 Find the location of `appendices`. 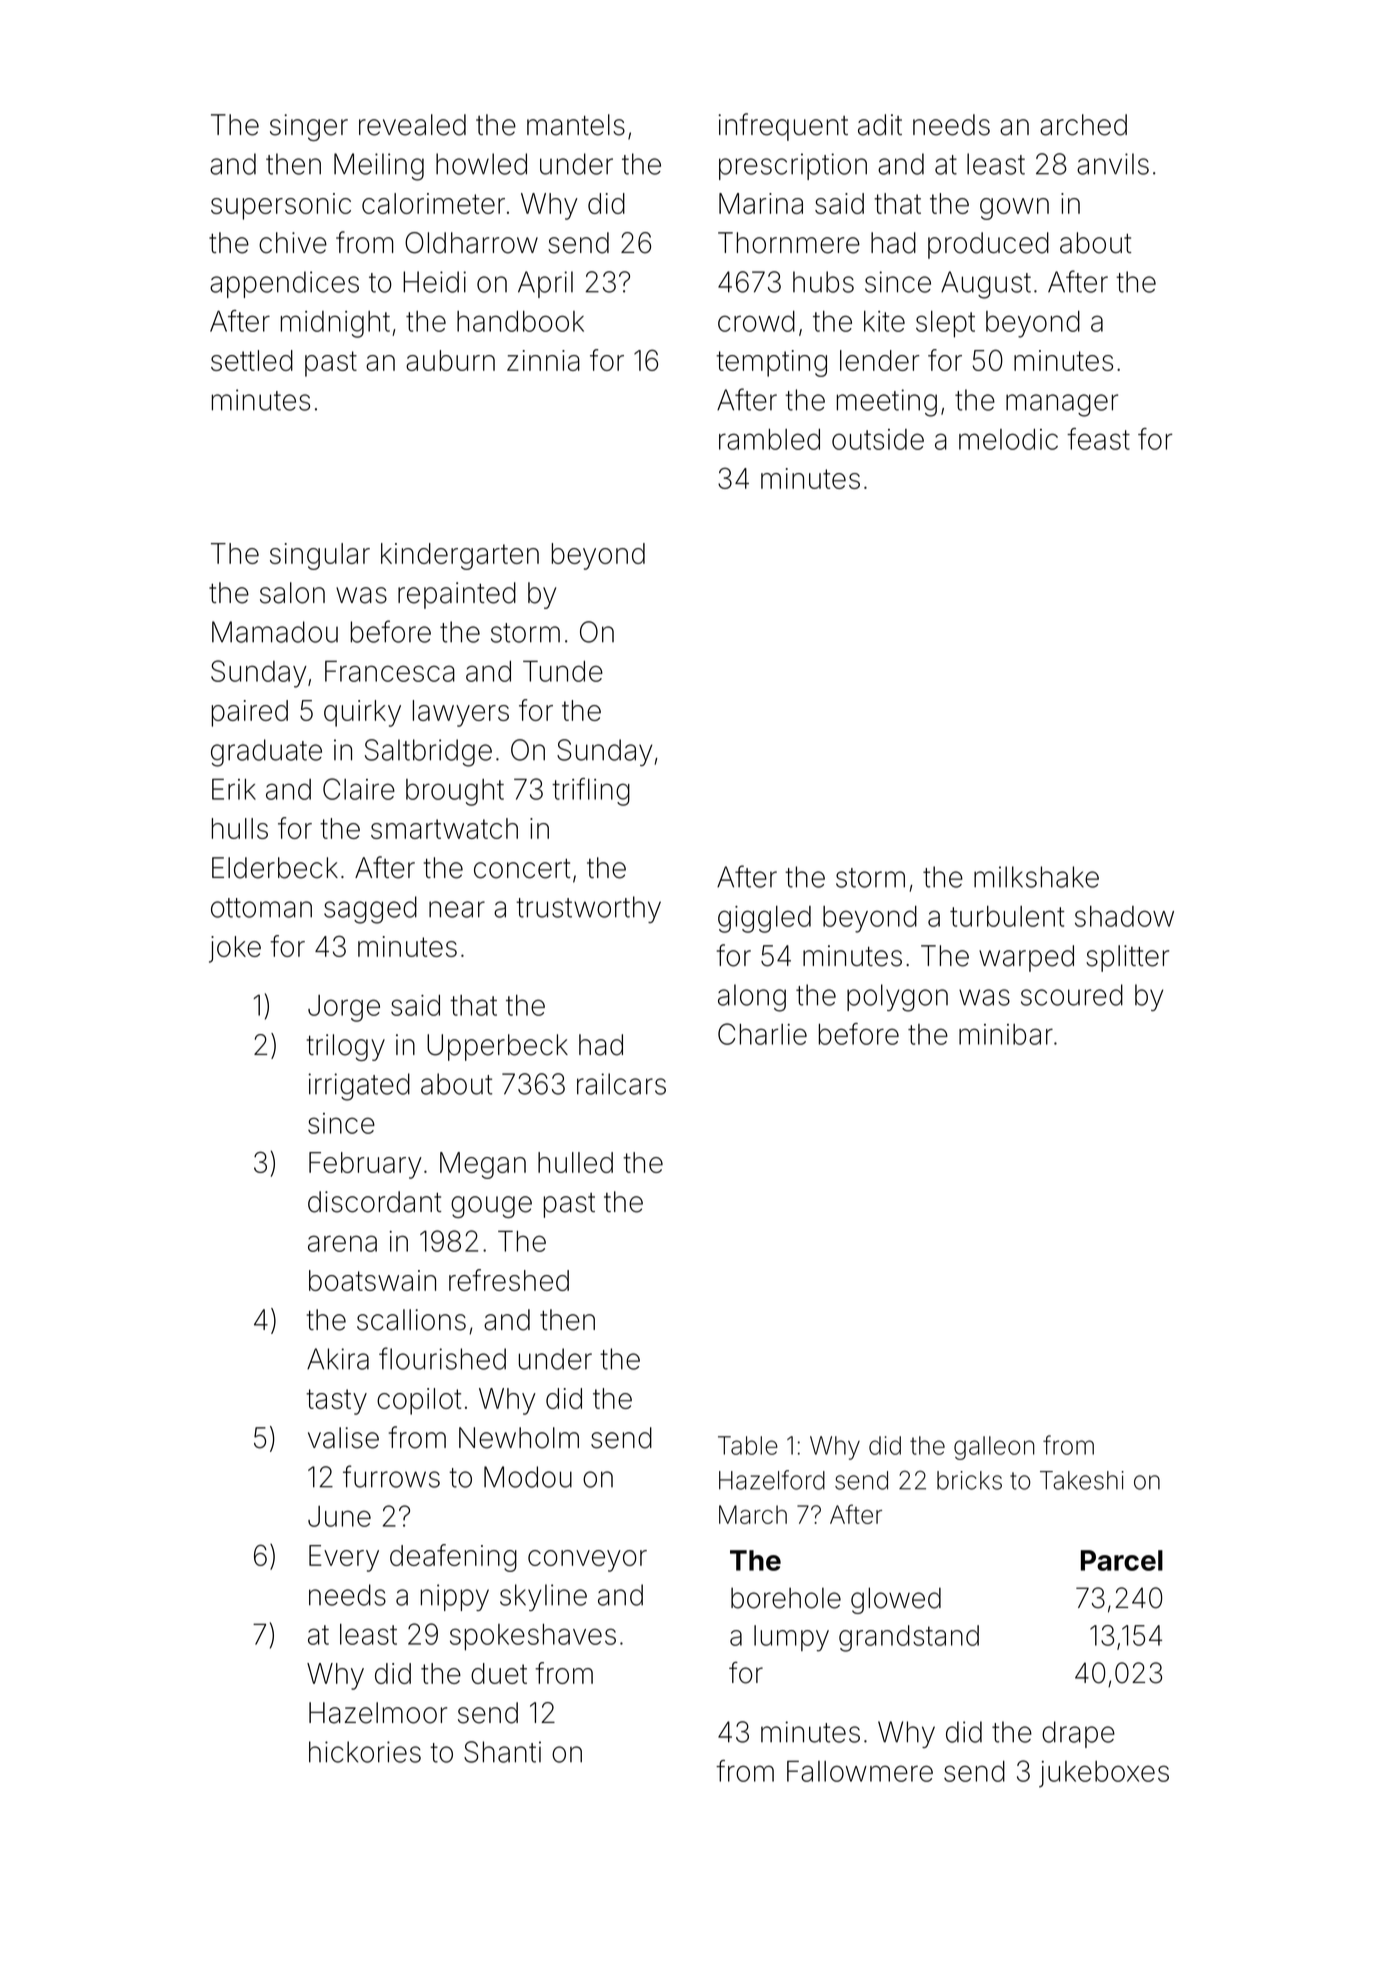

appendices is located at coordinates (284, 284).
